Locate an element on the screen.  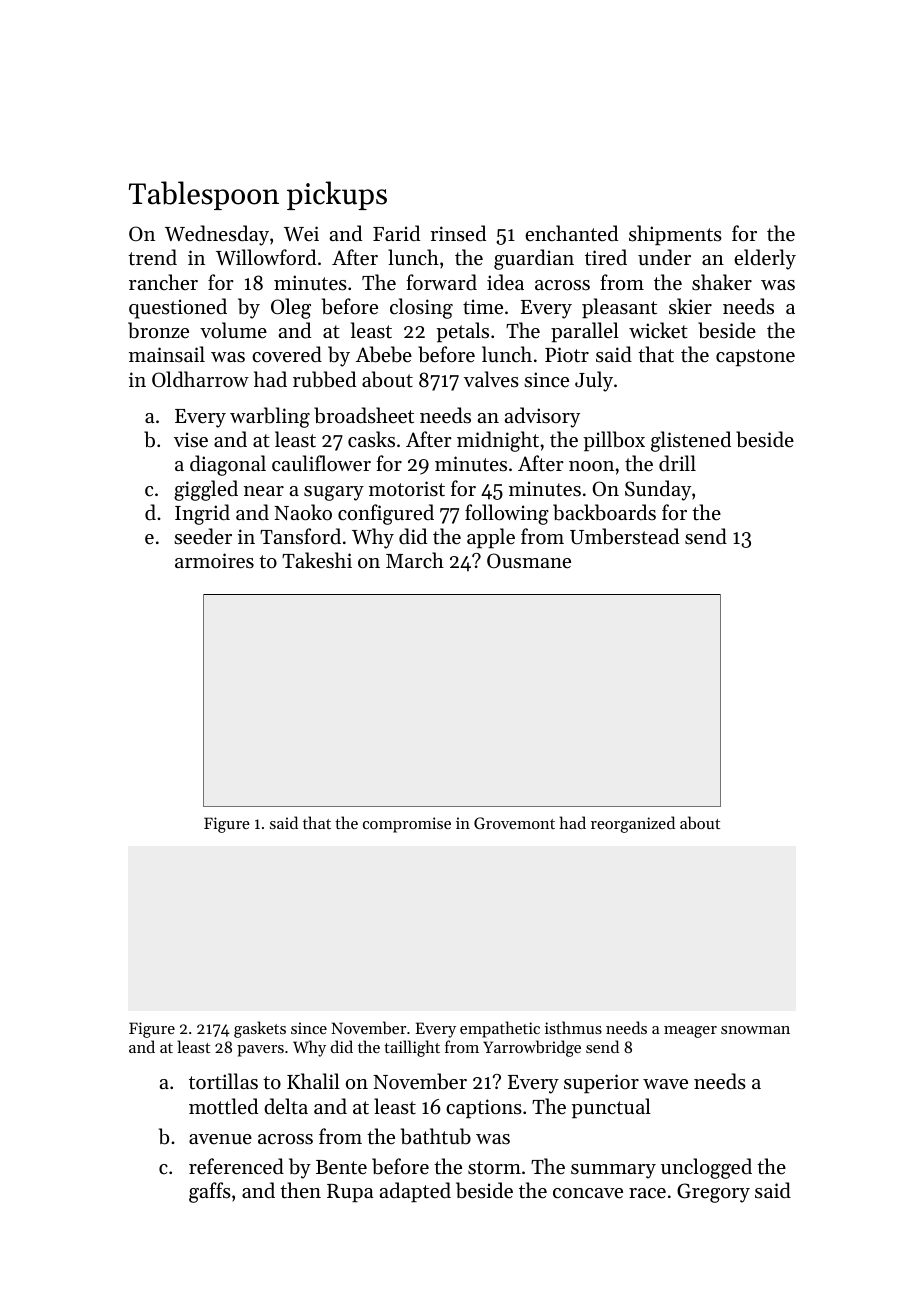
reorganized is located at coordinates (633, 824).
